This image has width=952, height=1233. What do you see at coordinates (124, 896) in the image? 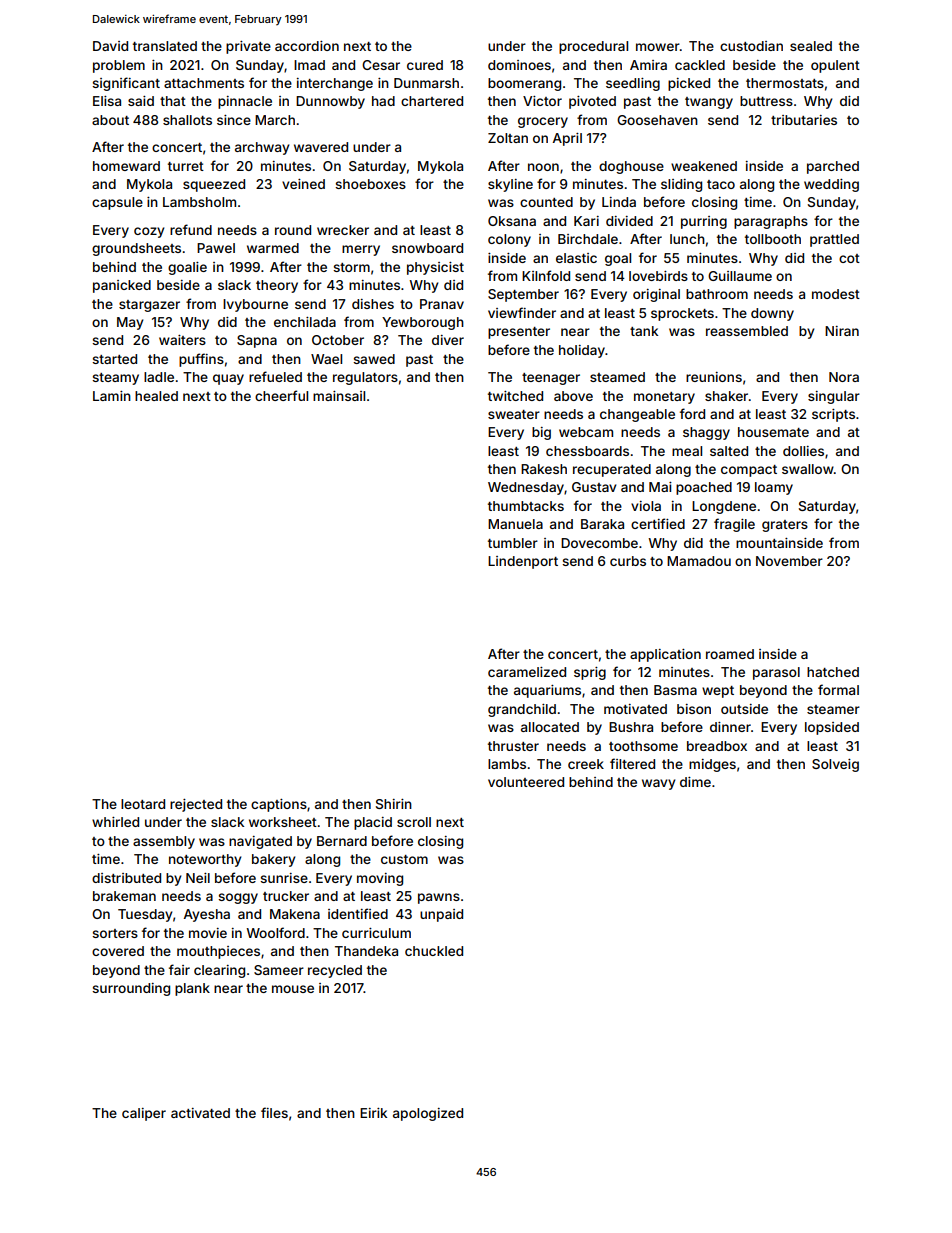
I see `brakeman` at bounding box center [124, 896].
